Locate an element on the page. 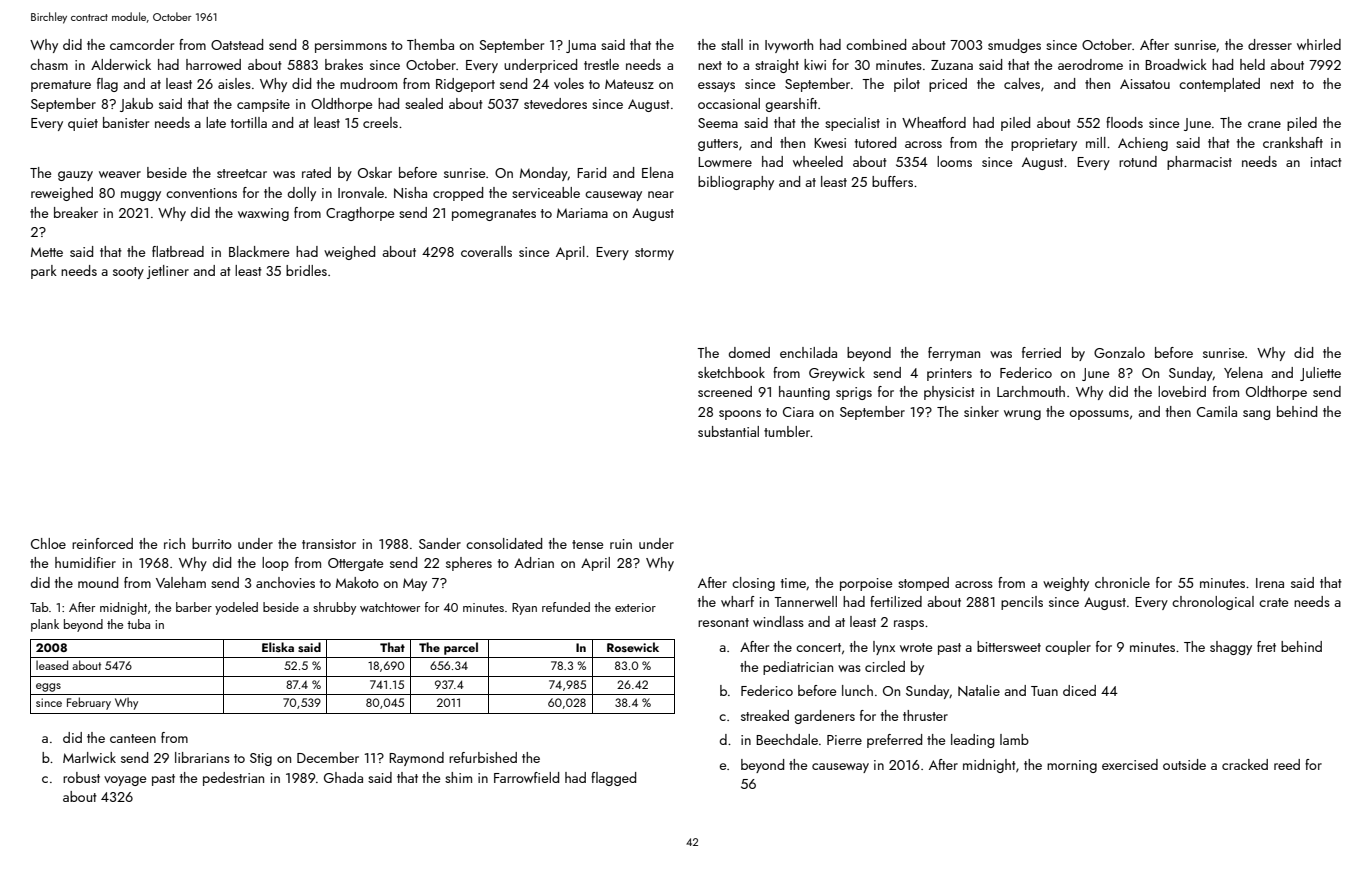  Juma is located at coordinates (581, 46).
